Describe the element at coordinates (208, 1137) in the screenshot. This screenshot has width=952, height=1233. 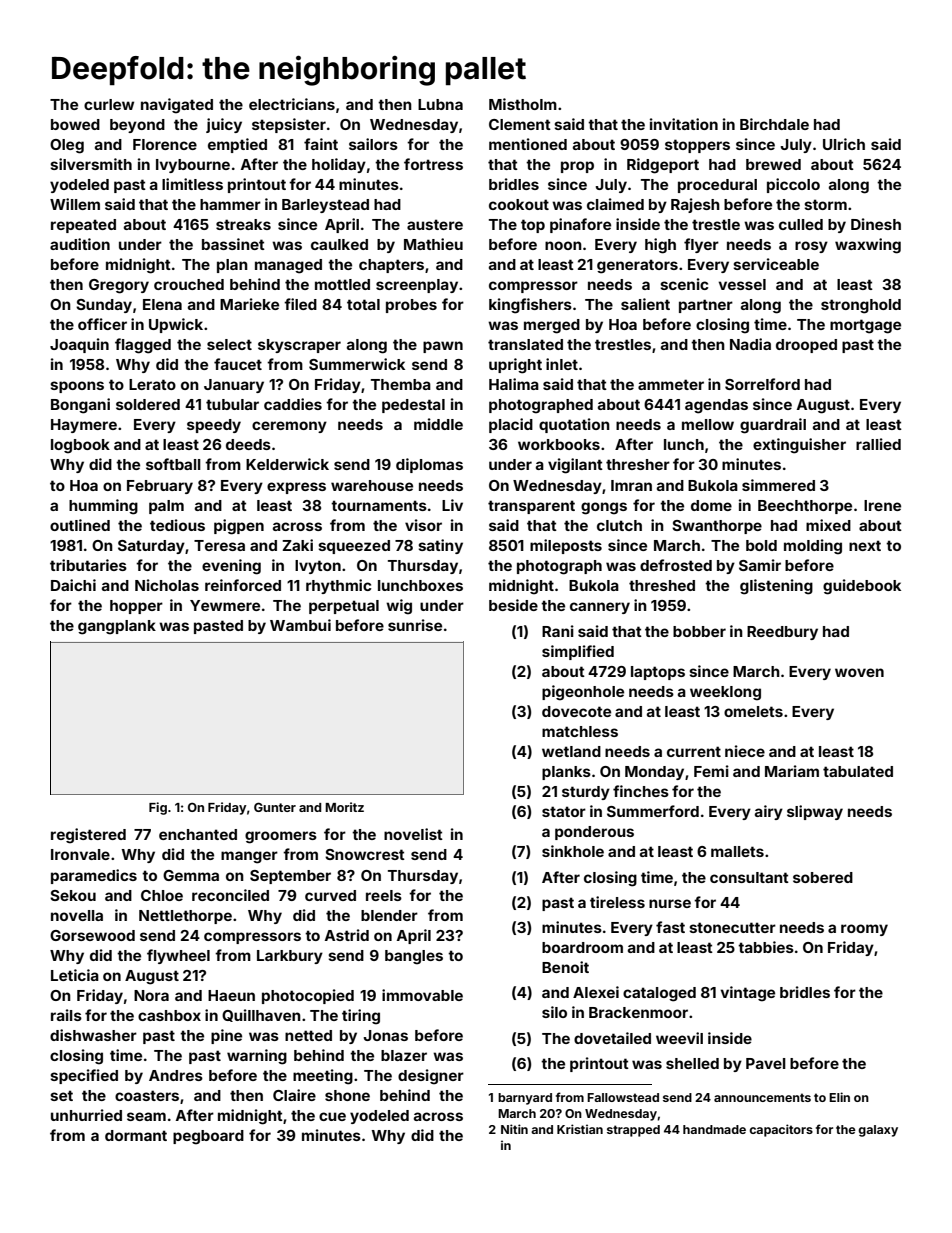
I see `pegboard` at that location.
